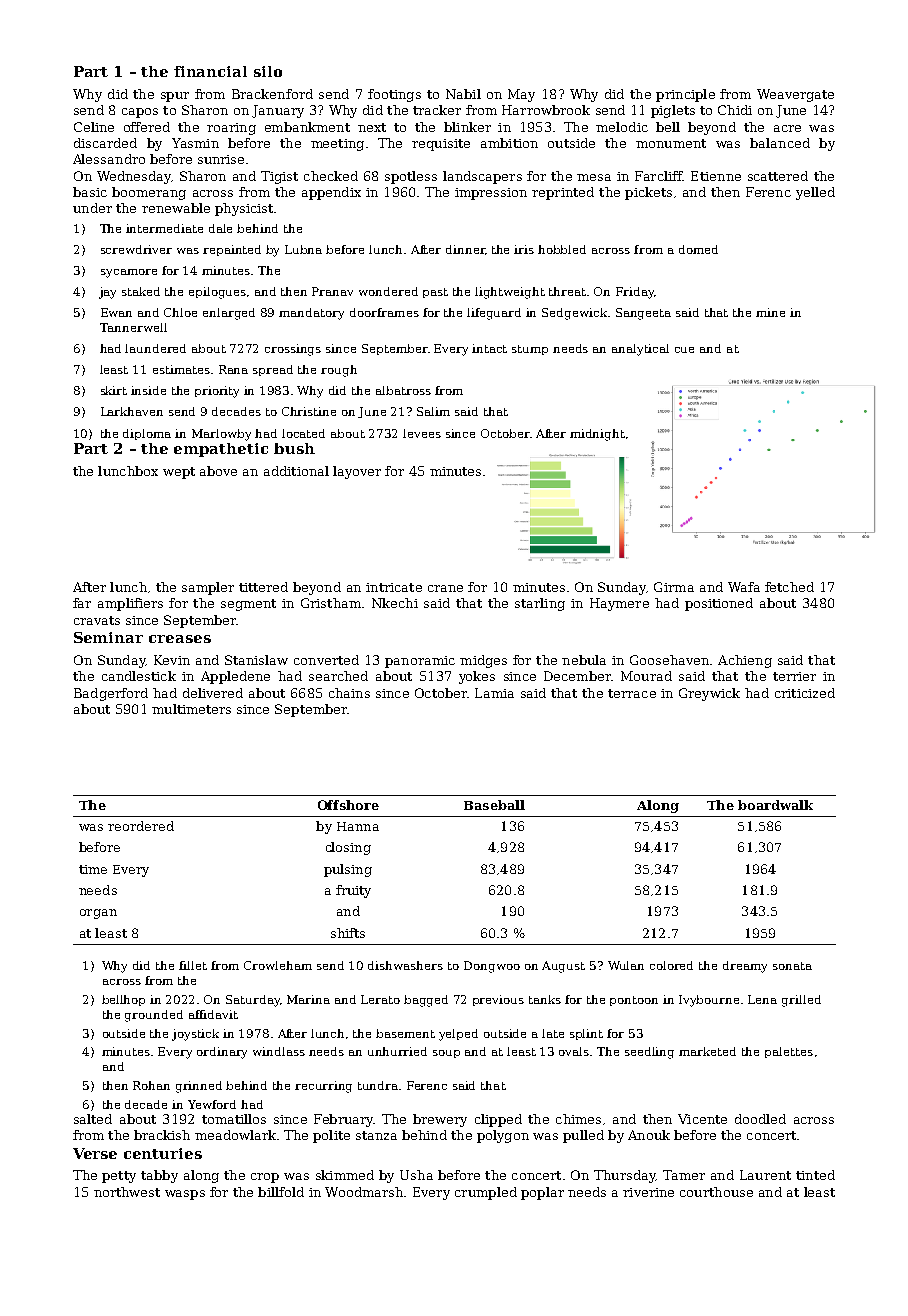 The width and height of the screenshot is (908, 1316). I want to click on Baseball, so click(494, 805).
